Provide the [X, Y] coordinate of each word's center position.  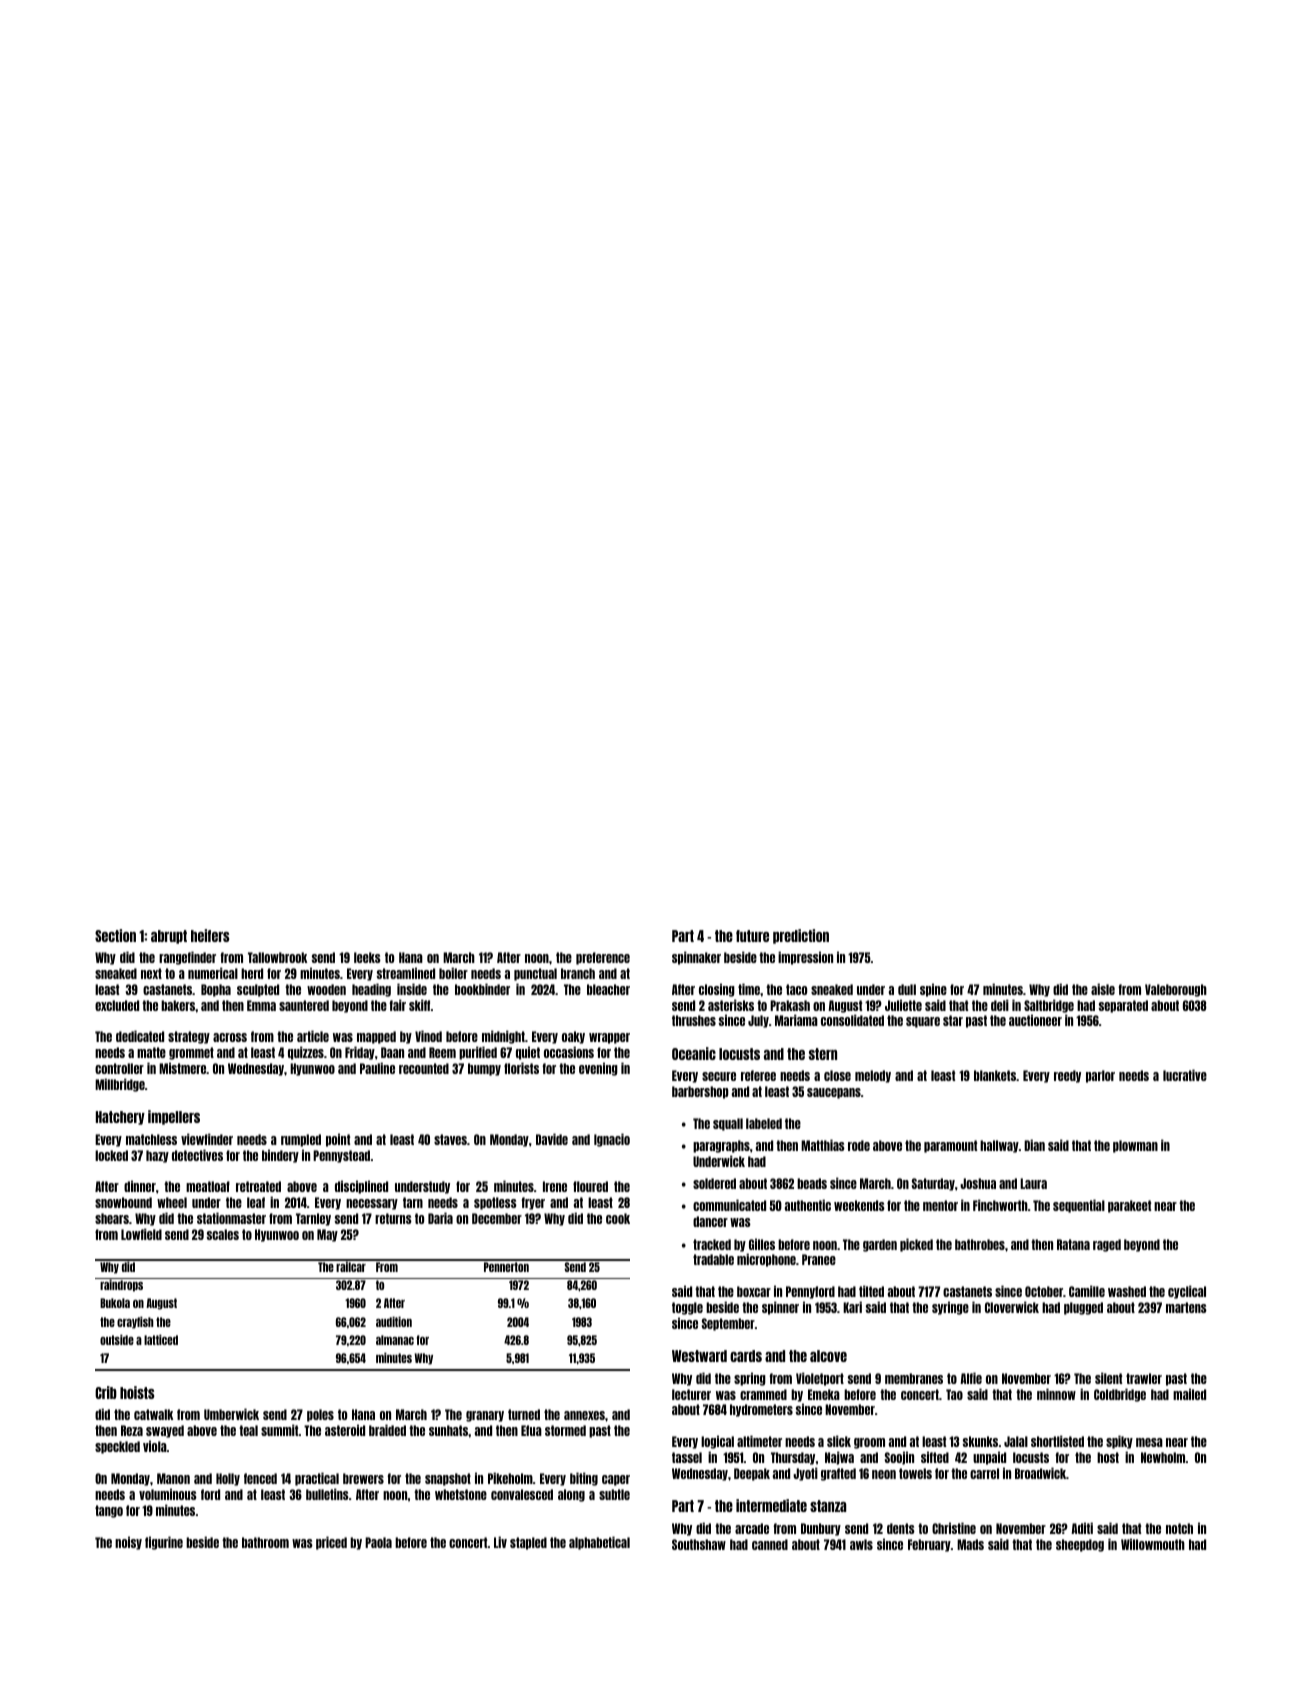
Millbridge [120, 1085]
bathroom [265, 1542]
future [752, 936]
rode [859, 1145]
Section [115, 935]
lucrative [1185, 1075]
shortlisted [1057, 1441]
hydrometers [761, 1410]
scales [223, 1234]
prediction [801, 936]
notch [1179, 1528]
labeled [764, 1123]
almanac [395, 1340]
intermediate [771, 1505]
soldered [714, 1183]
